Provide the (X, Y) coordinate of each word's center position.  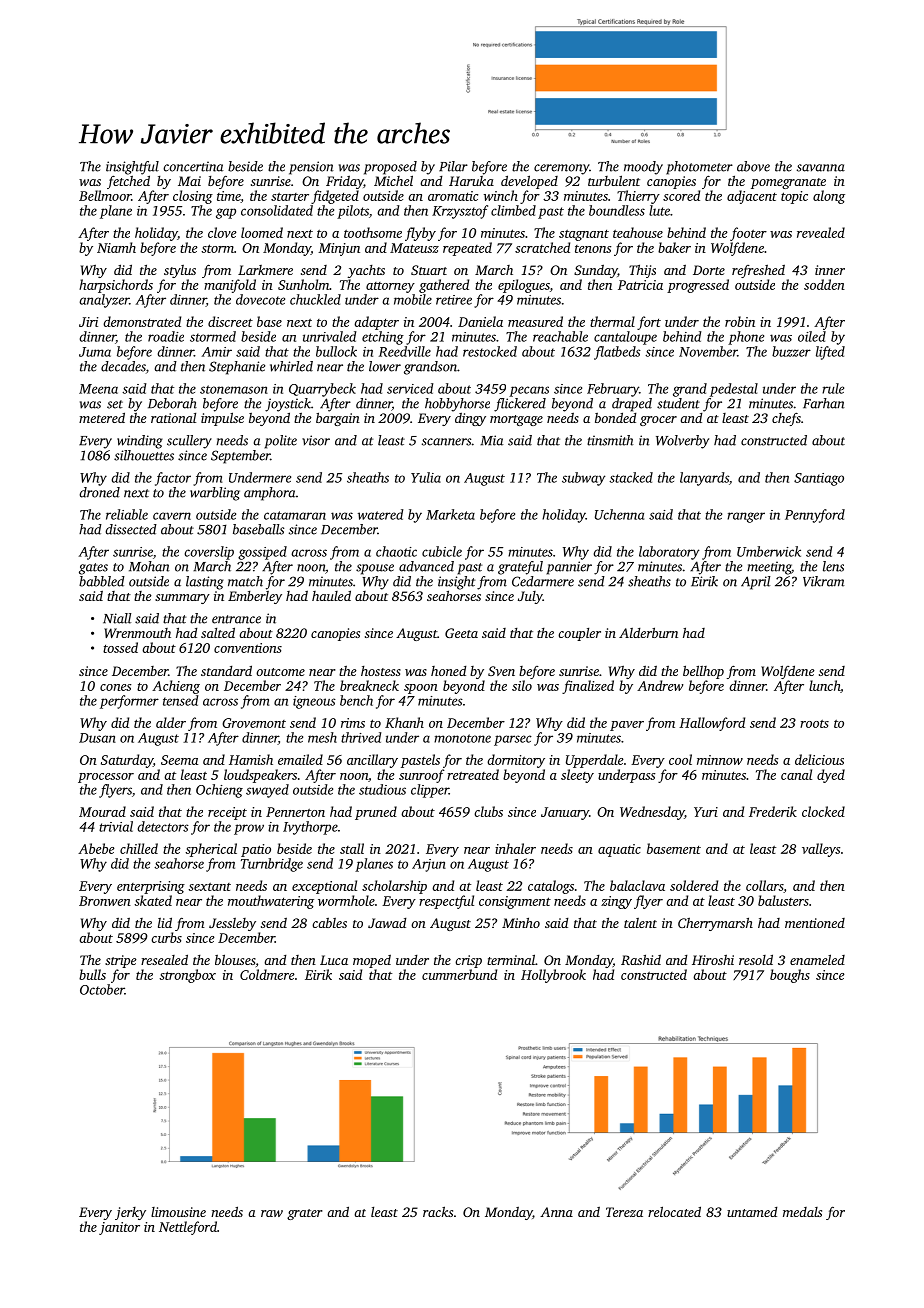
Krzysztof (460, 212)
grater (305, 1214)
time (229, 197)
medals (802, 1212)
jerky (130, 1213)
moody (643, 168)
